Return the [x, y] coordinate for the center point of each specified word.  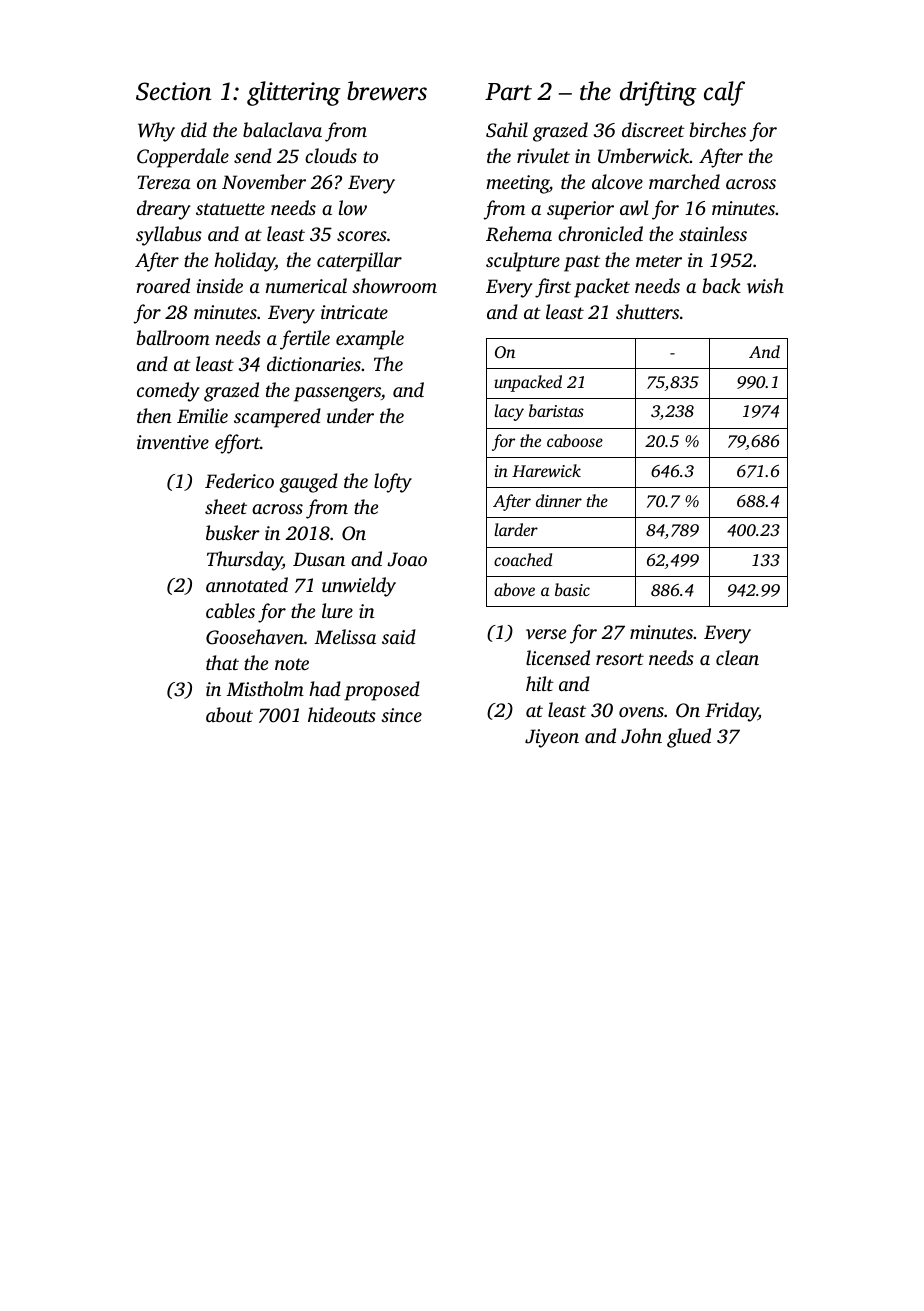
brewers [387, 91]
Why [156, 132]
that [222, 662]
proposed [382, 691]
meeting [517, 184]
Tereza [164, 182]
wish [765, 286]
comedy [168, 392]
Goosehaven [255, 637]
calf [724, 93]
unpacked [528, 383]
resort [620, 659]
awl [634, 208]
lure [337, 610]
